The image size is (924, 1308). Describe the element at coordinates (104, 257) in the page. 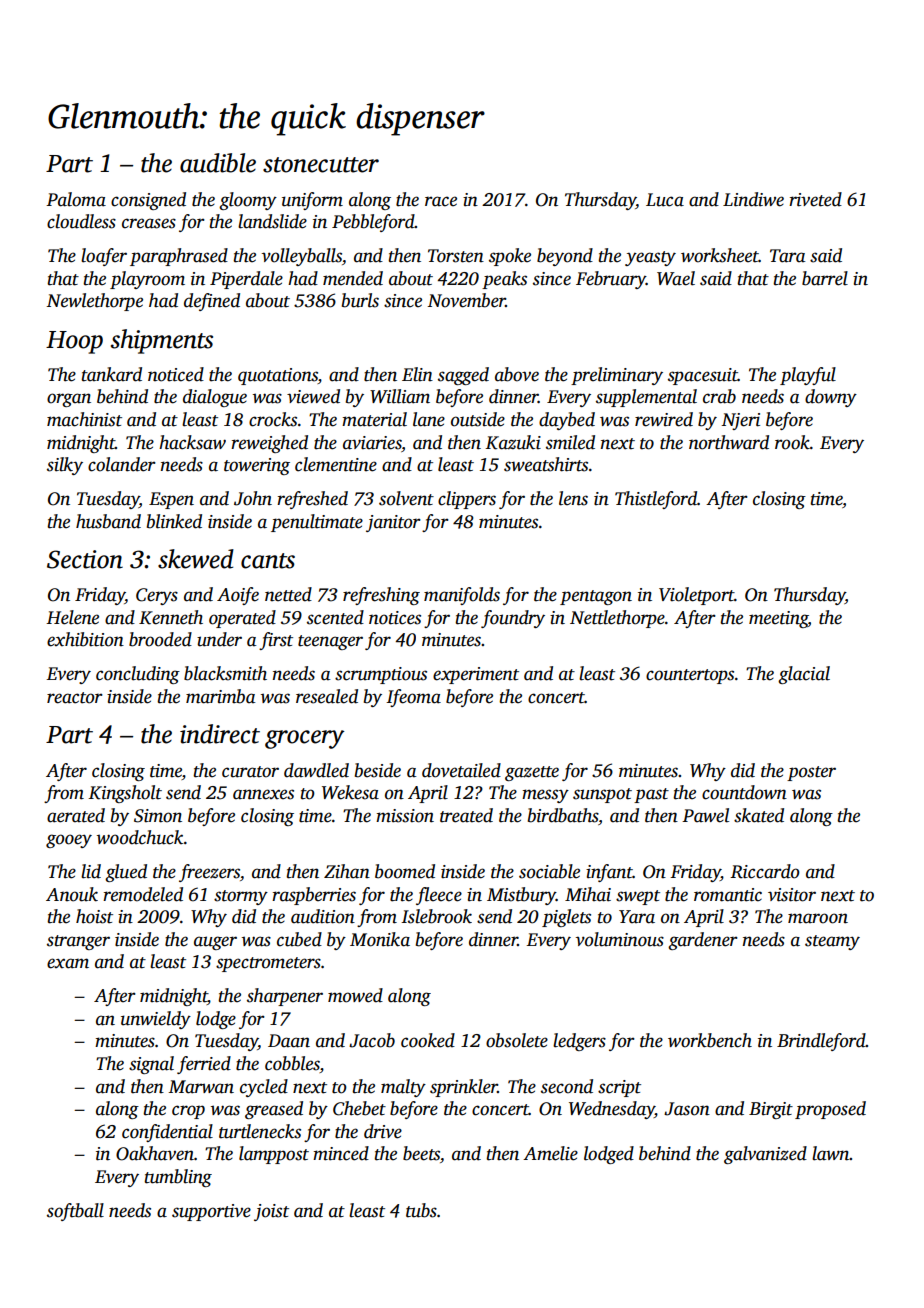

I see `loafer` at that location.
